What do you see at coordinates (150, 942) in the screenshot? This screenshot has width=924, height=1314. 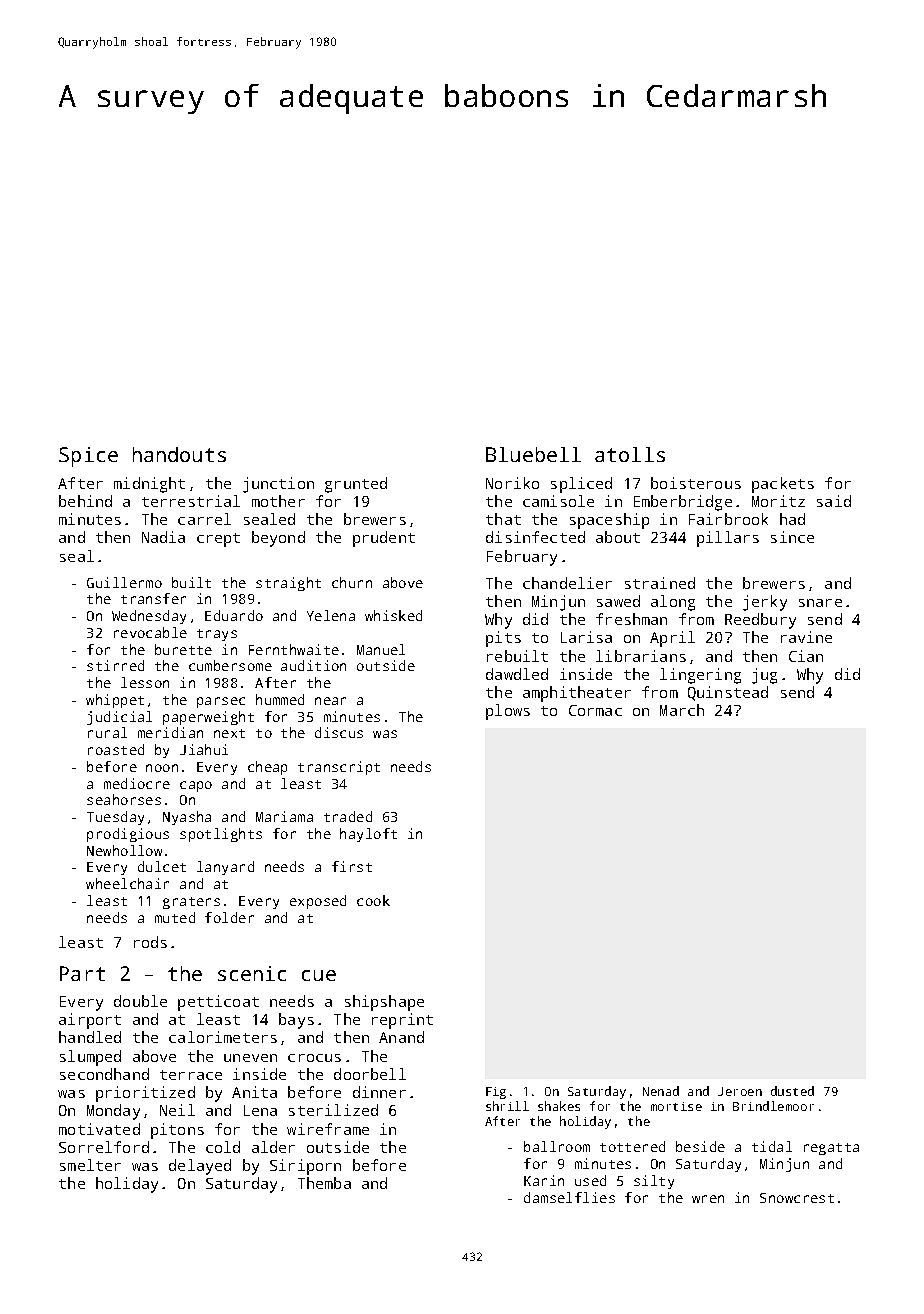 I see `rods` at bounding box center [150, 942].
